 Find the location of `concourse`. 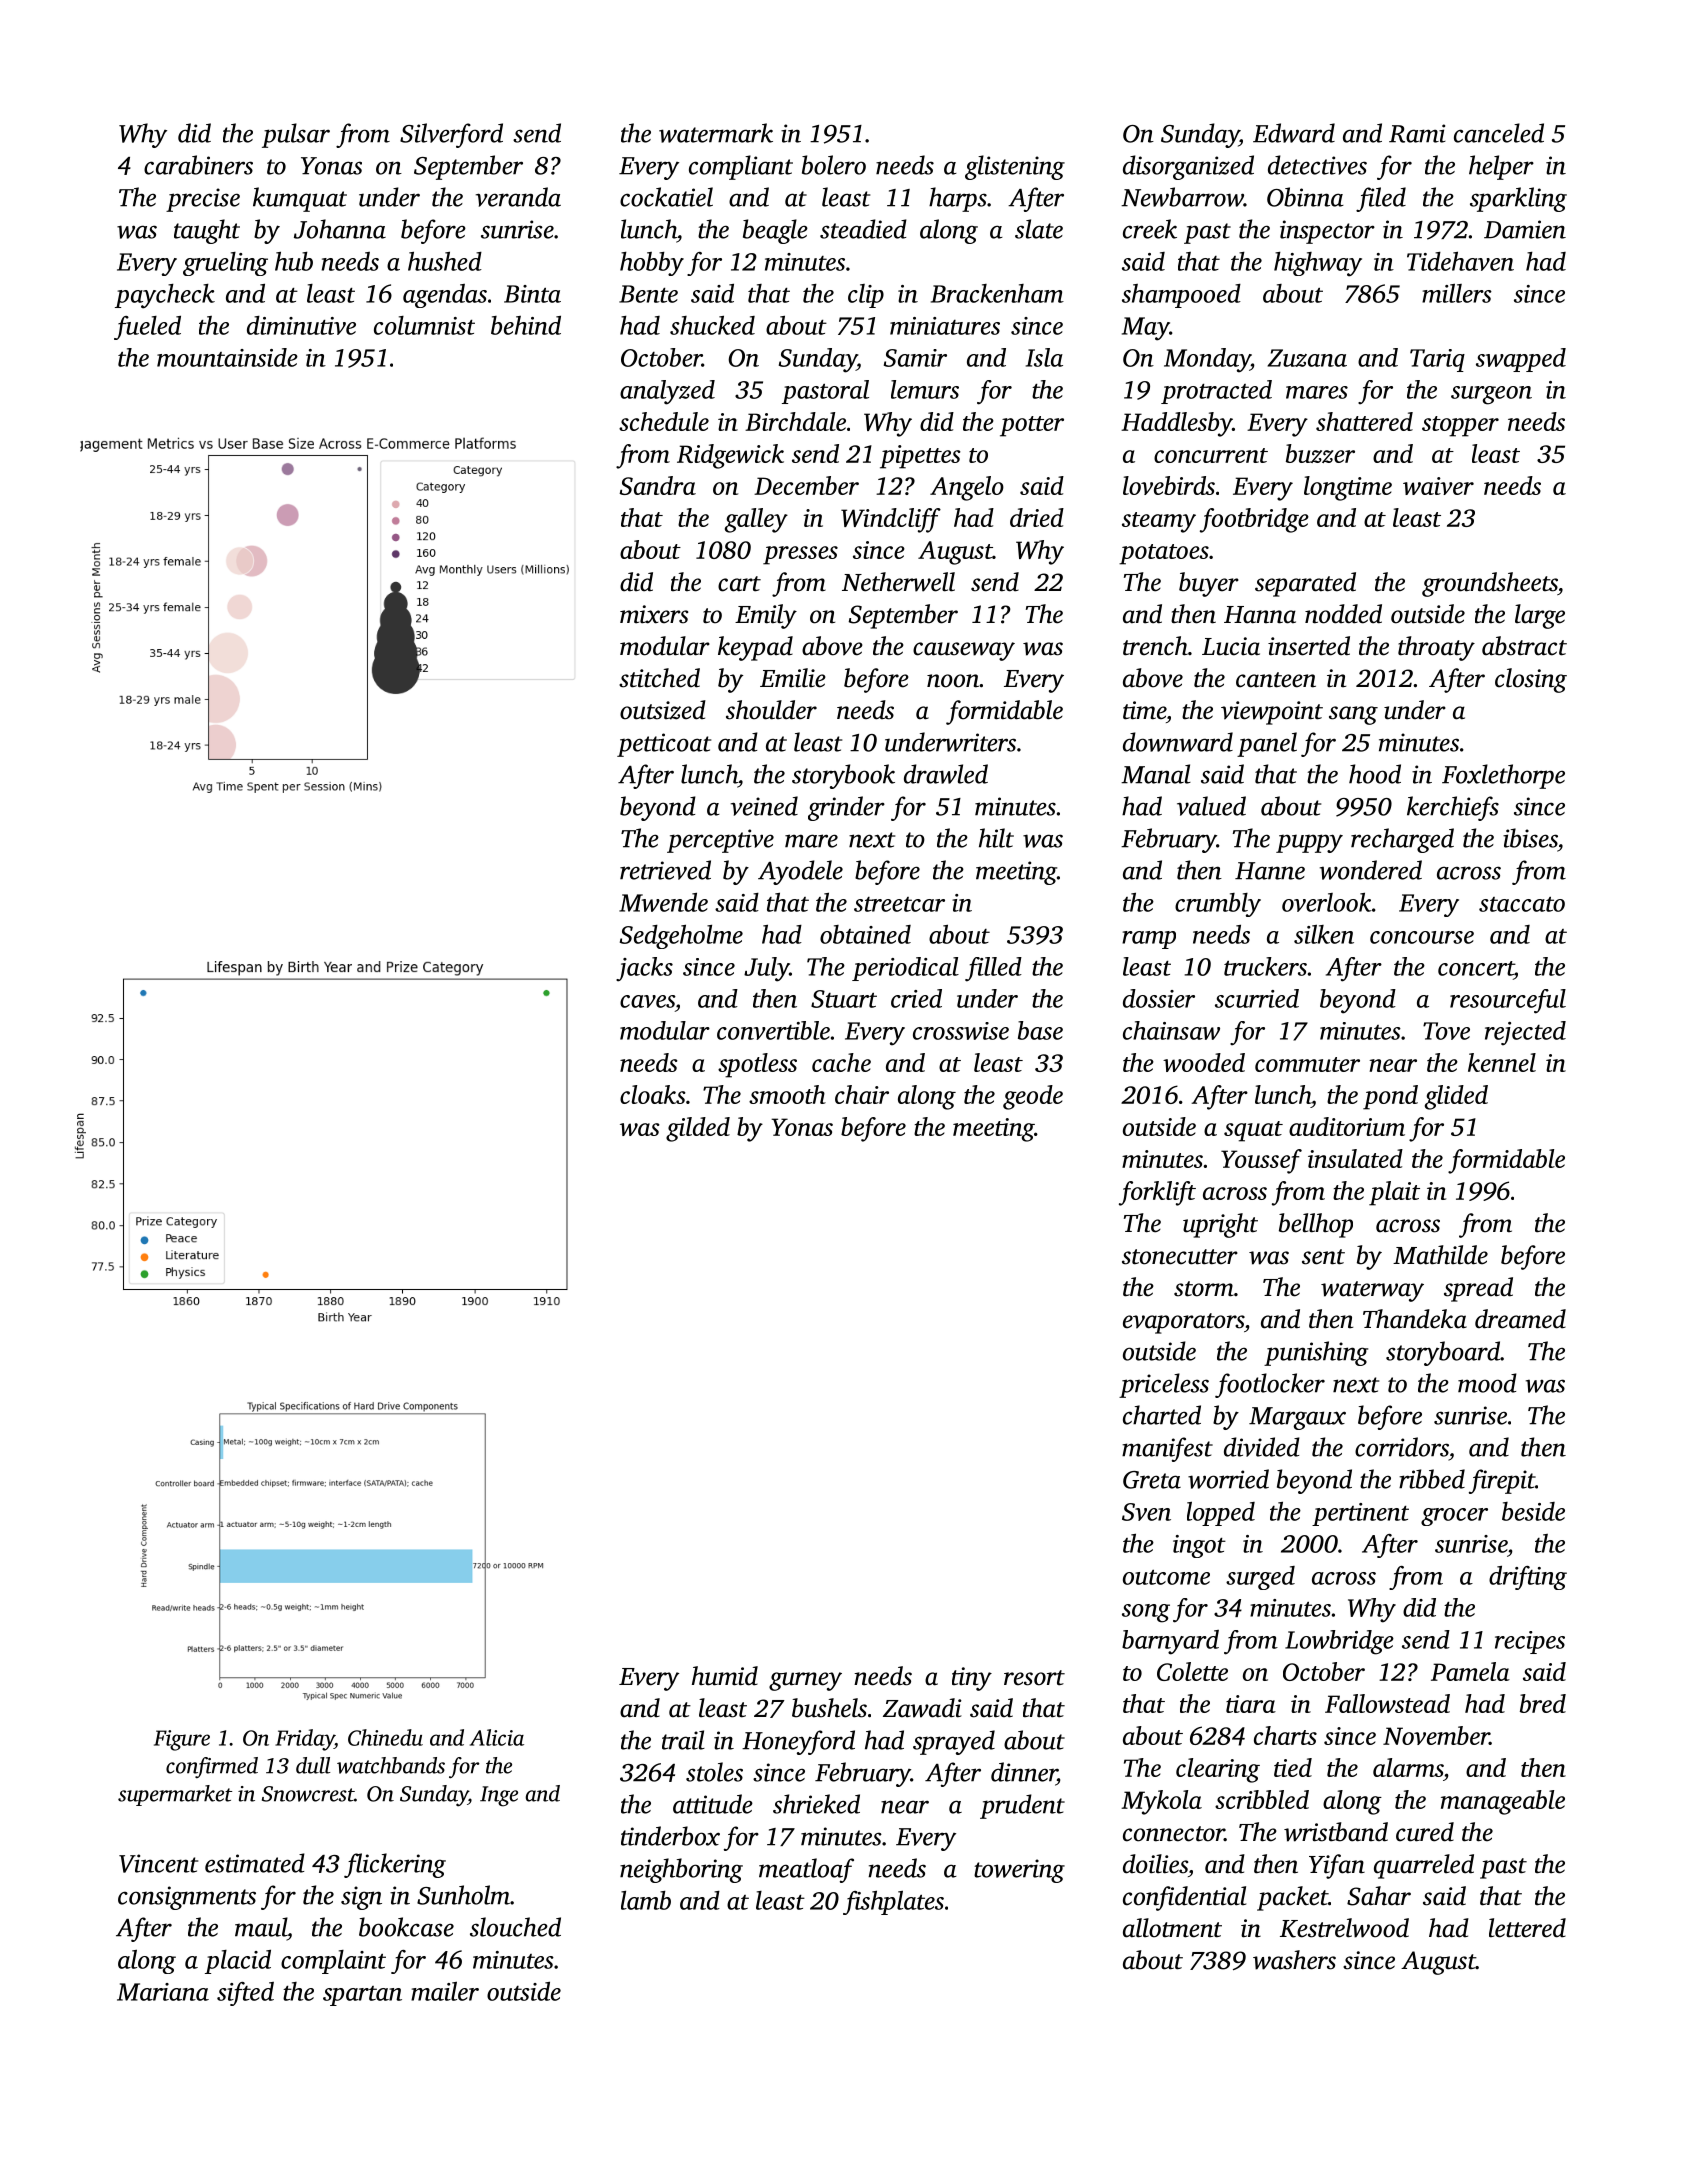

concourse is located at coordinates (1422, 937).
